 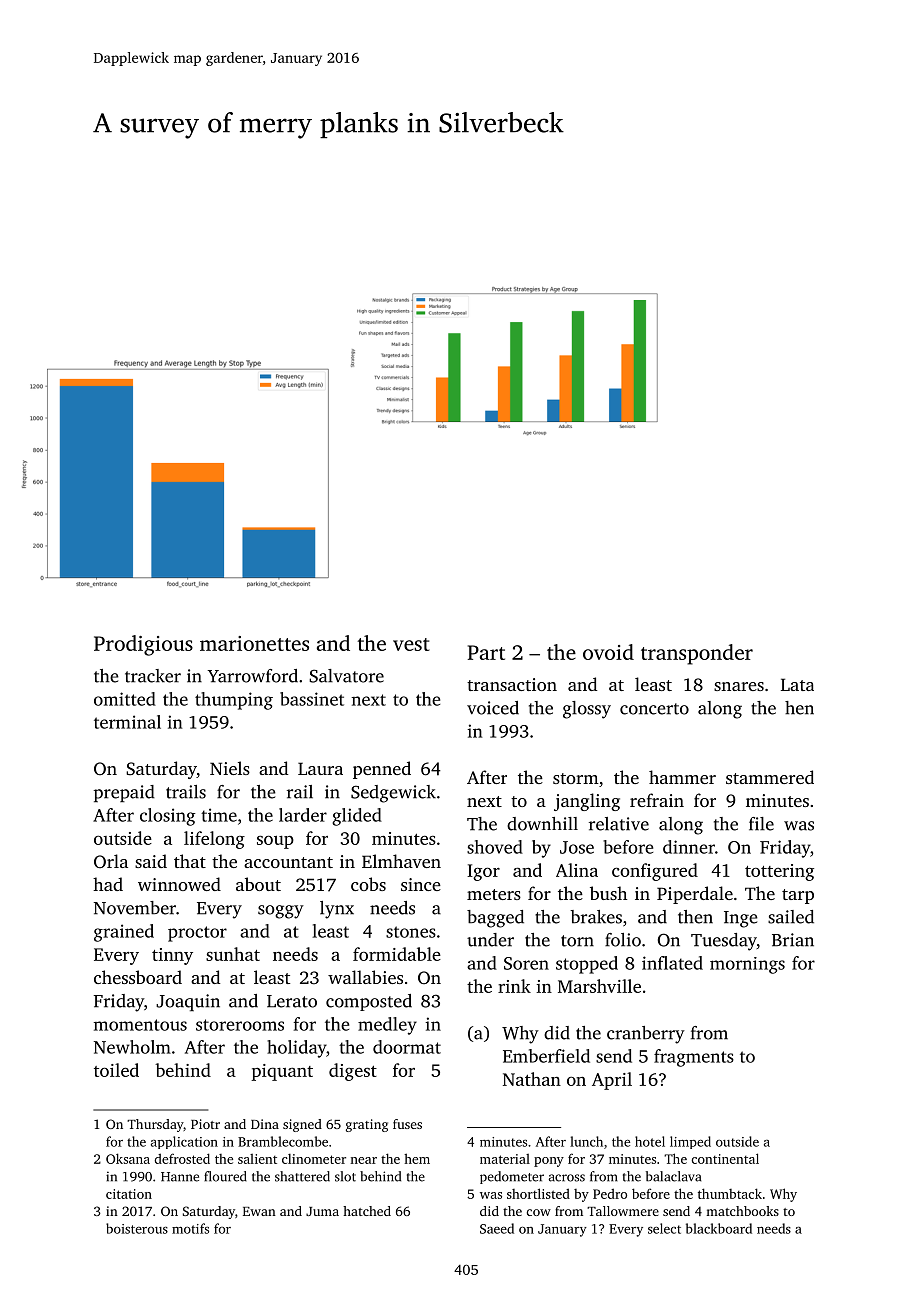 What do you see at coordinates (654, 709) in the screenshot?
I see `concerto` at bounding box center [654, 709].
